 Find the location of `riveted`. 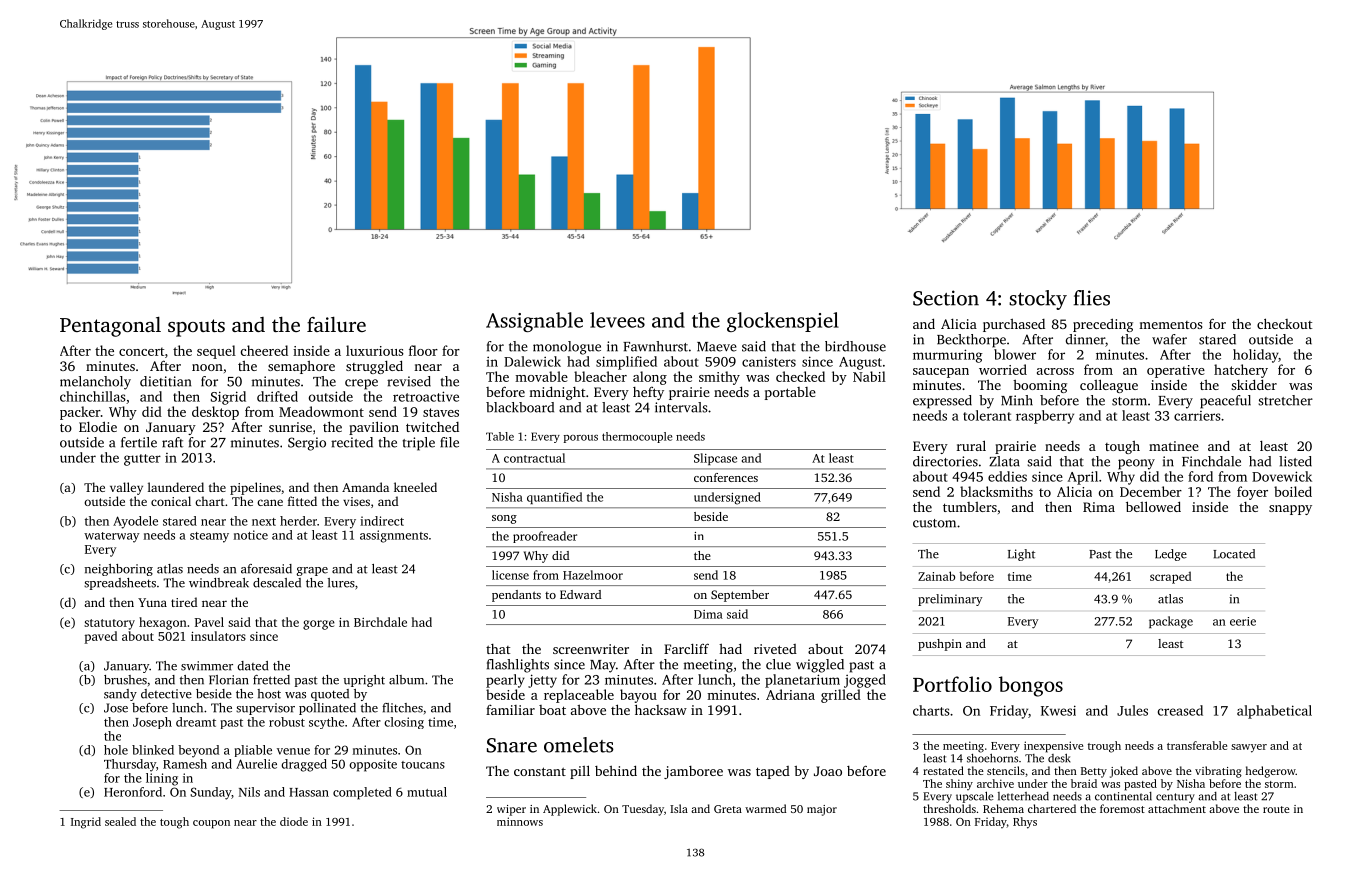

riveted is located at coordinates (775, 649).
